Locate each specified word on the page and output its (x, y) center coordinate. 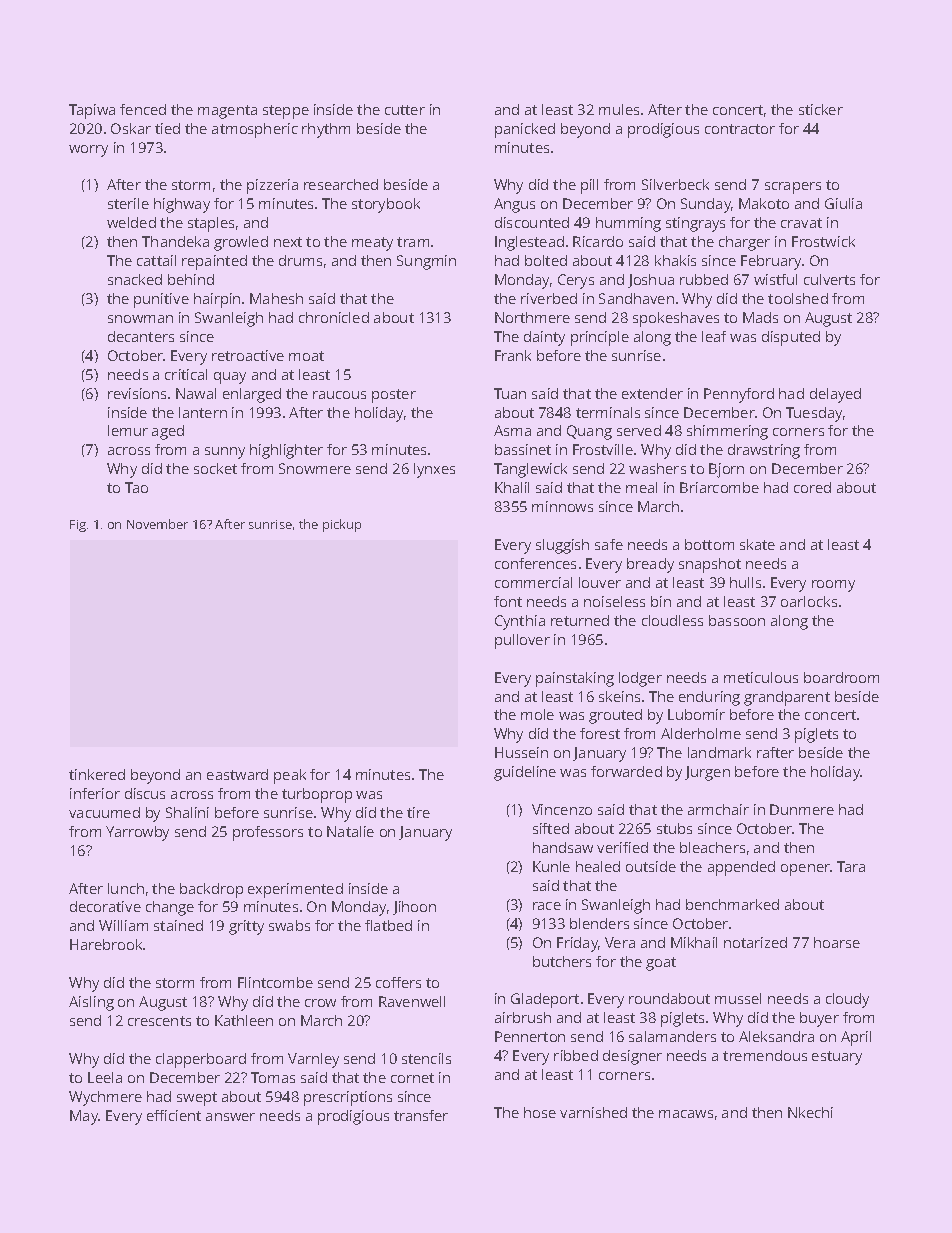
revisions (137, 393)
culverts (829, 279)
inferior (95, 793)
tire (418, 812)
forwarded (626, 771)
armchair (718, 809)
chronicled (334, 317)
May (84, 1117)
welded (131, 222)
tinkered (97, 774)
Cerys (576, 281)
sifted (551, 828)
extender (652, 393)
